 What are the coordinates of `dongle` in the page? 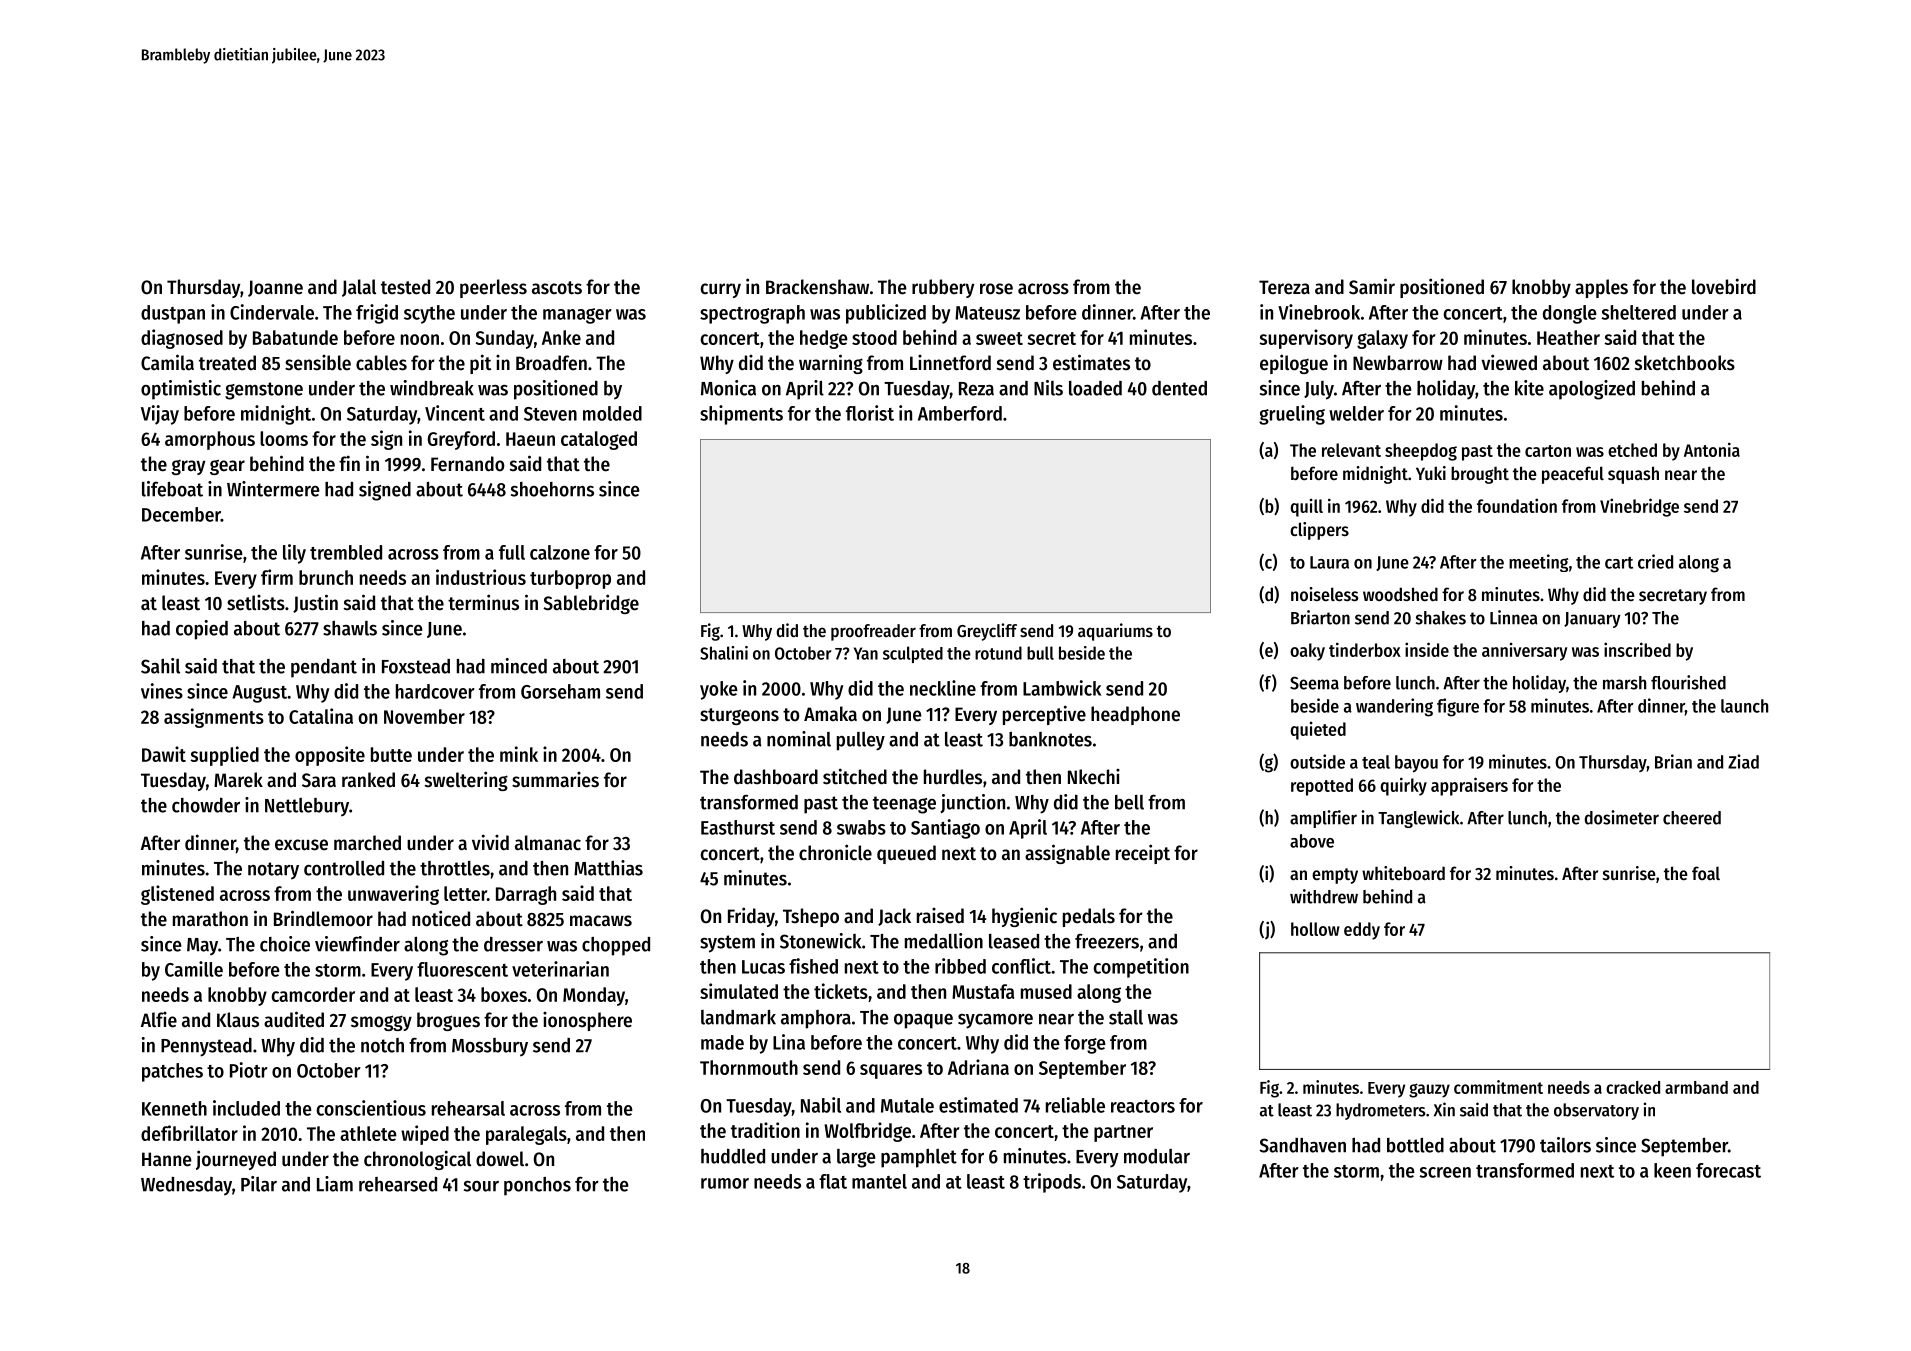 It's located at (1570, 314).
